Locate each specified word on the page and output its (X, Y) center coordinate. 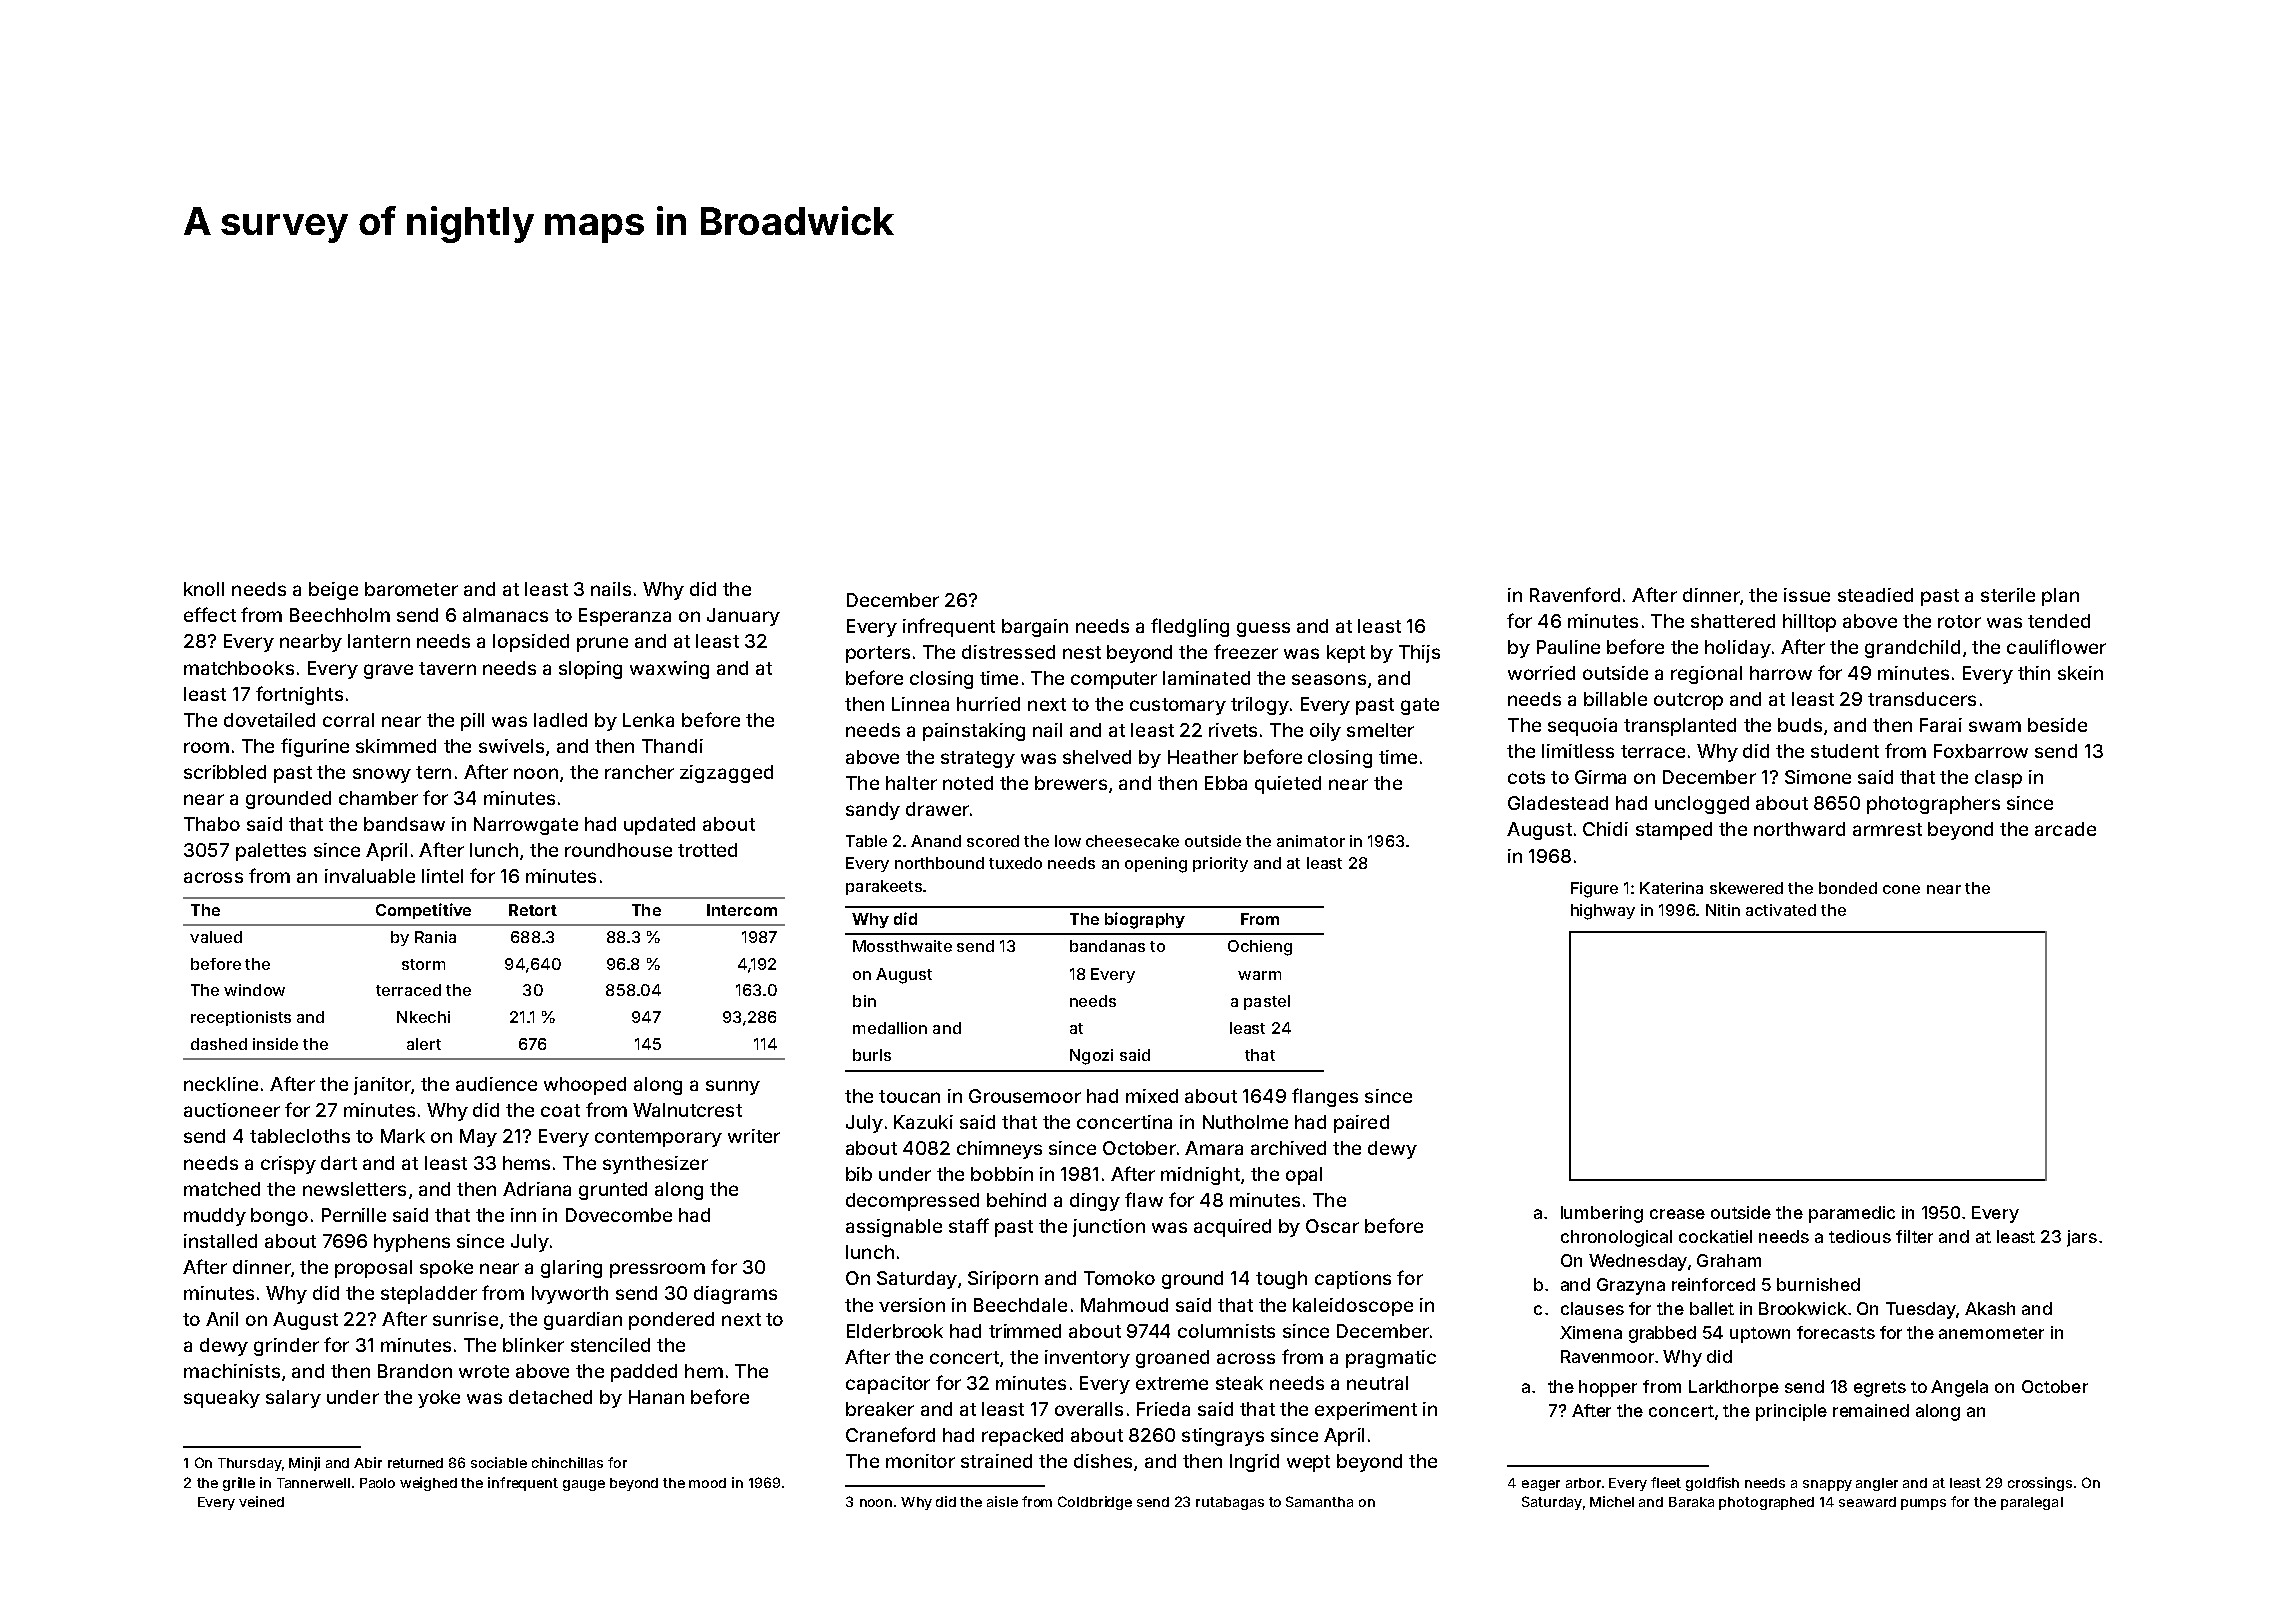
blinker (533, 1345)
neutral (1377, 1383)
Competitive (423, 911)
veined (261, 1501)
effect (210, 614)
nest (1082, 652)
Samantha (1319, 1501)
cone (1901, 889)
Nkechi (423, 1017)
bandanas (1107, 946)
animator (1311, 841)
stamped (1674, 831)
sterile (2008, 595)
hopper (1608, 1388)
